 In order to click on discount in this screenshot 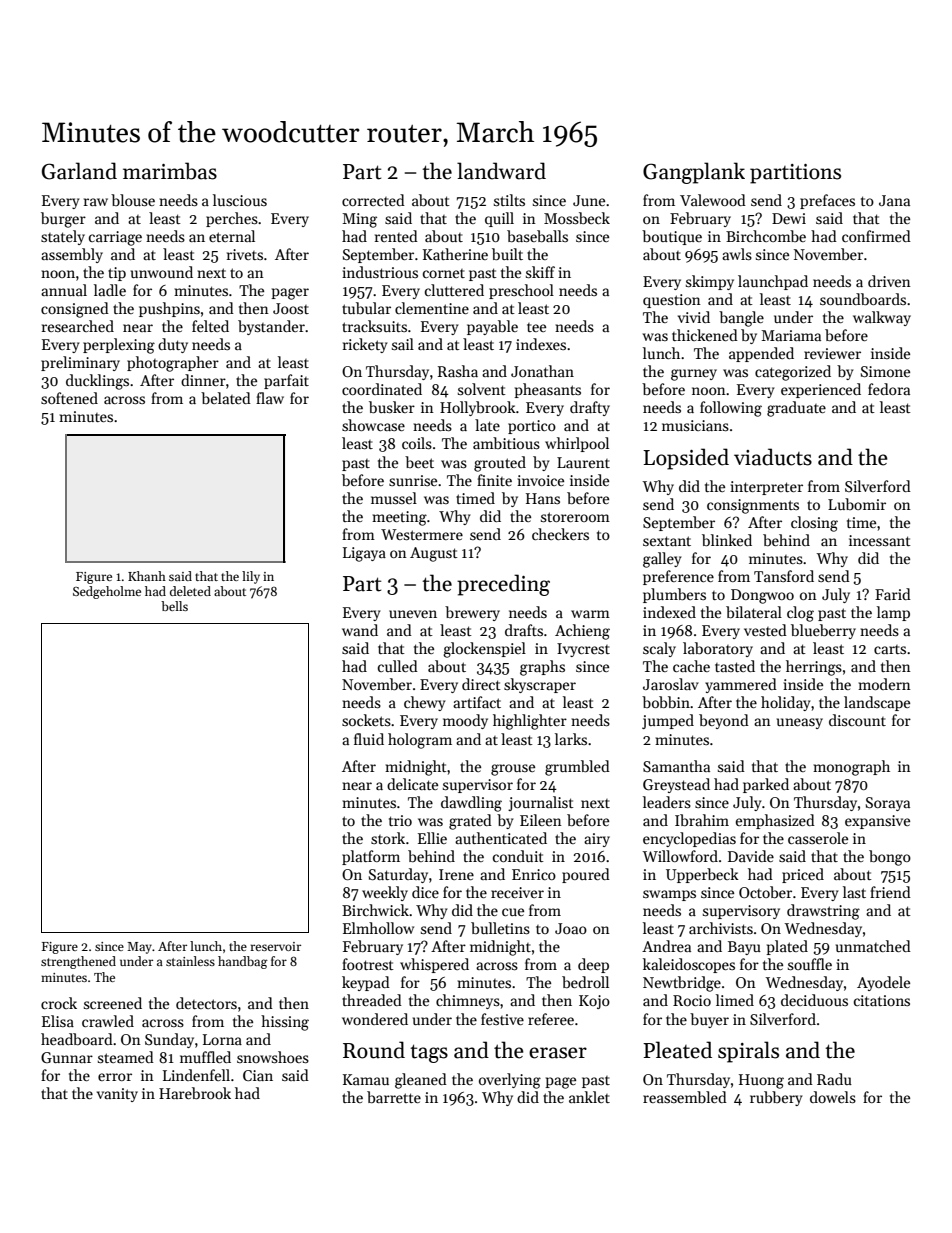, I will do `click(857, 720)`.
